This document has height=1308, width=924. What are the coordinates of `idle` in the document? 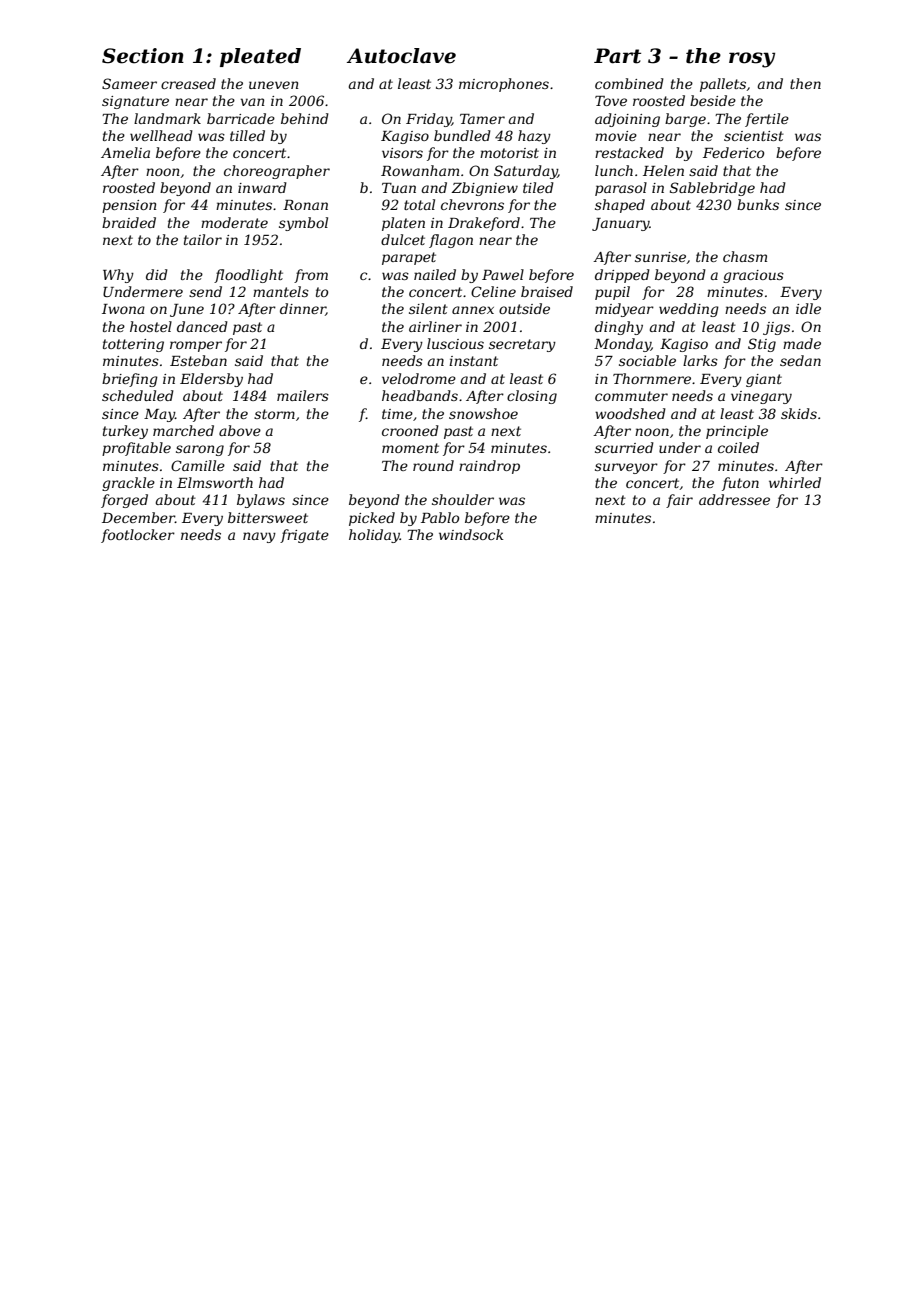 It's located at (808, 308).
